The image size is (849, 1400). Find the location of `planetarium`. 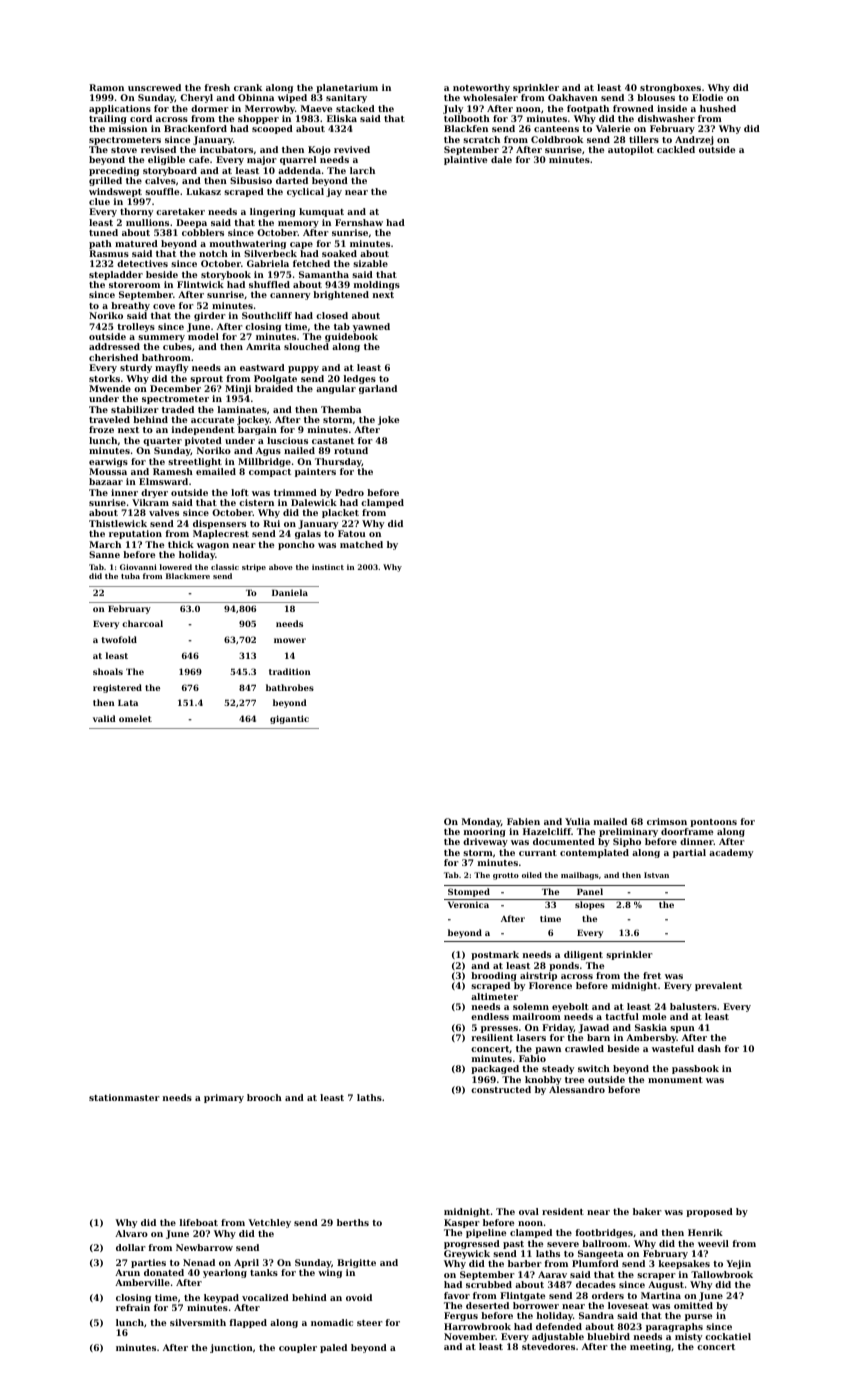

planetarium is located at coordinates (347, 88).
